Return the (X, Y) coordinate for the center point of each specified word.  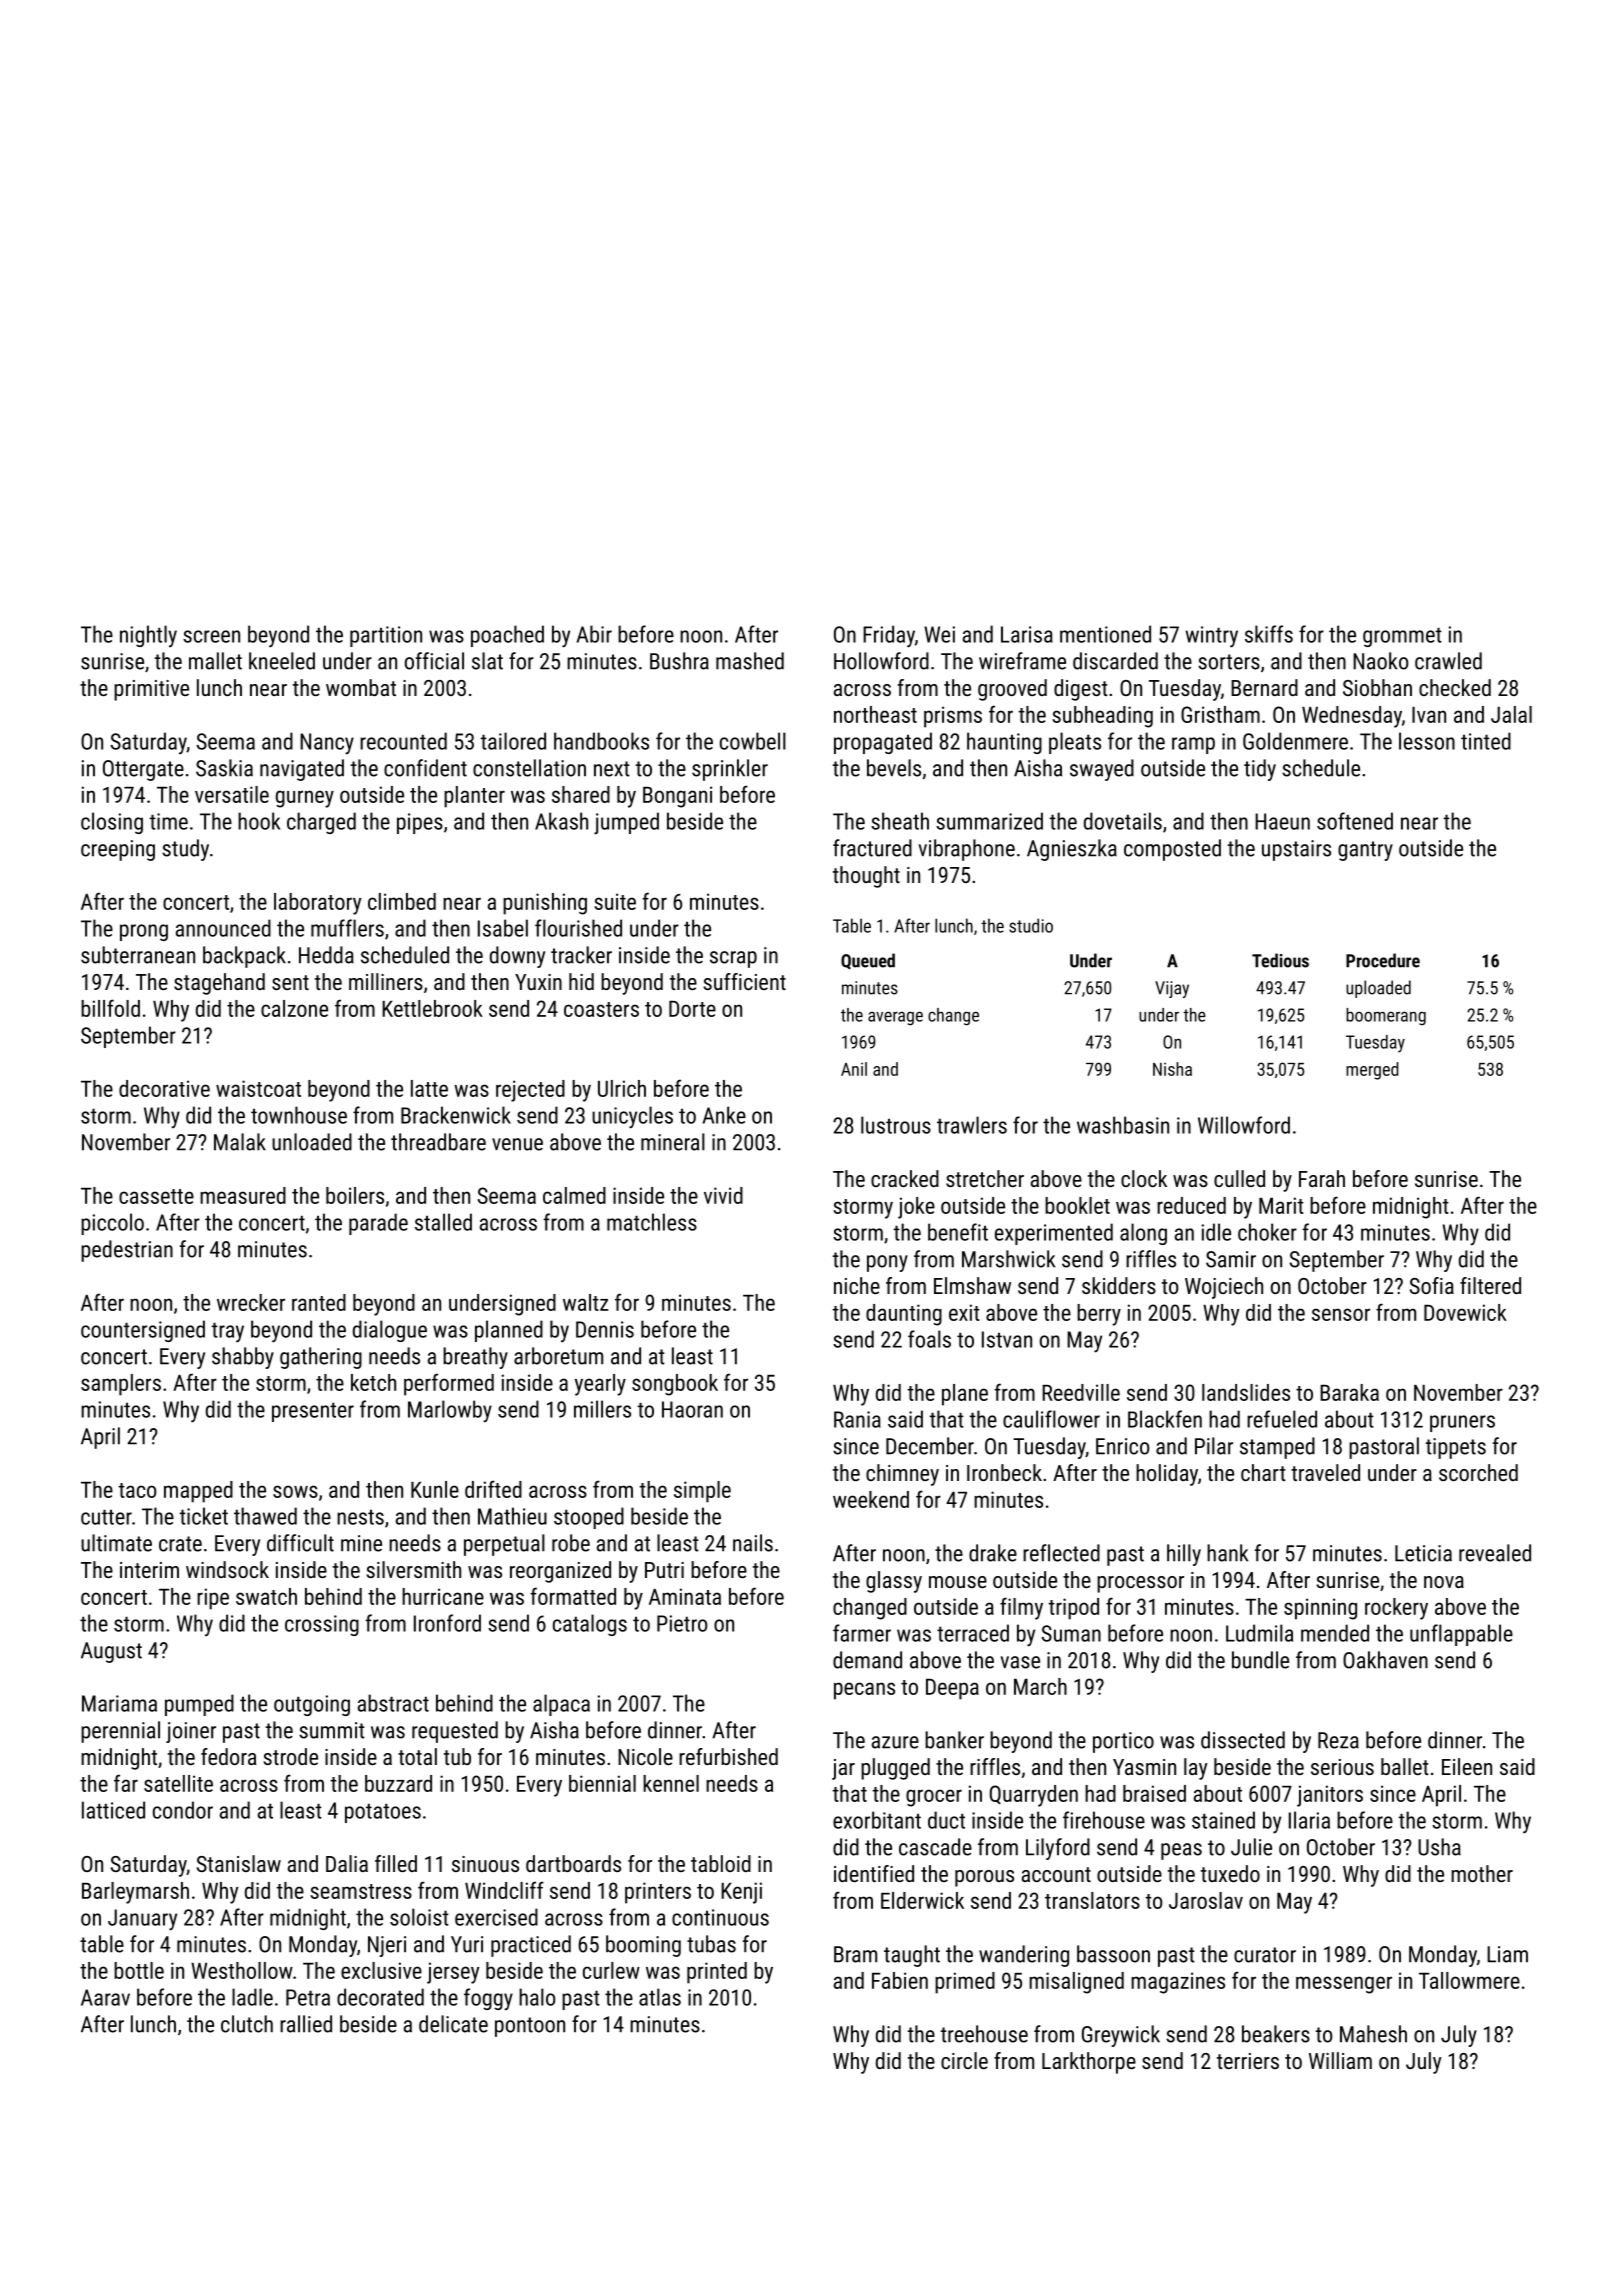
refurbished (728, 1756)
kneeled (282, 661)
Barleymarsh (135, 1893)
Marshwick (1008, 1259)
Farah (1322, 1178)
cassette (156, 1196)
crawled (1448, 661)
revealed (1495, 1553)
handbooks (601, 741)
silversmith (414, 1569)
